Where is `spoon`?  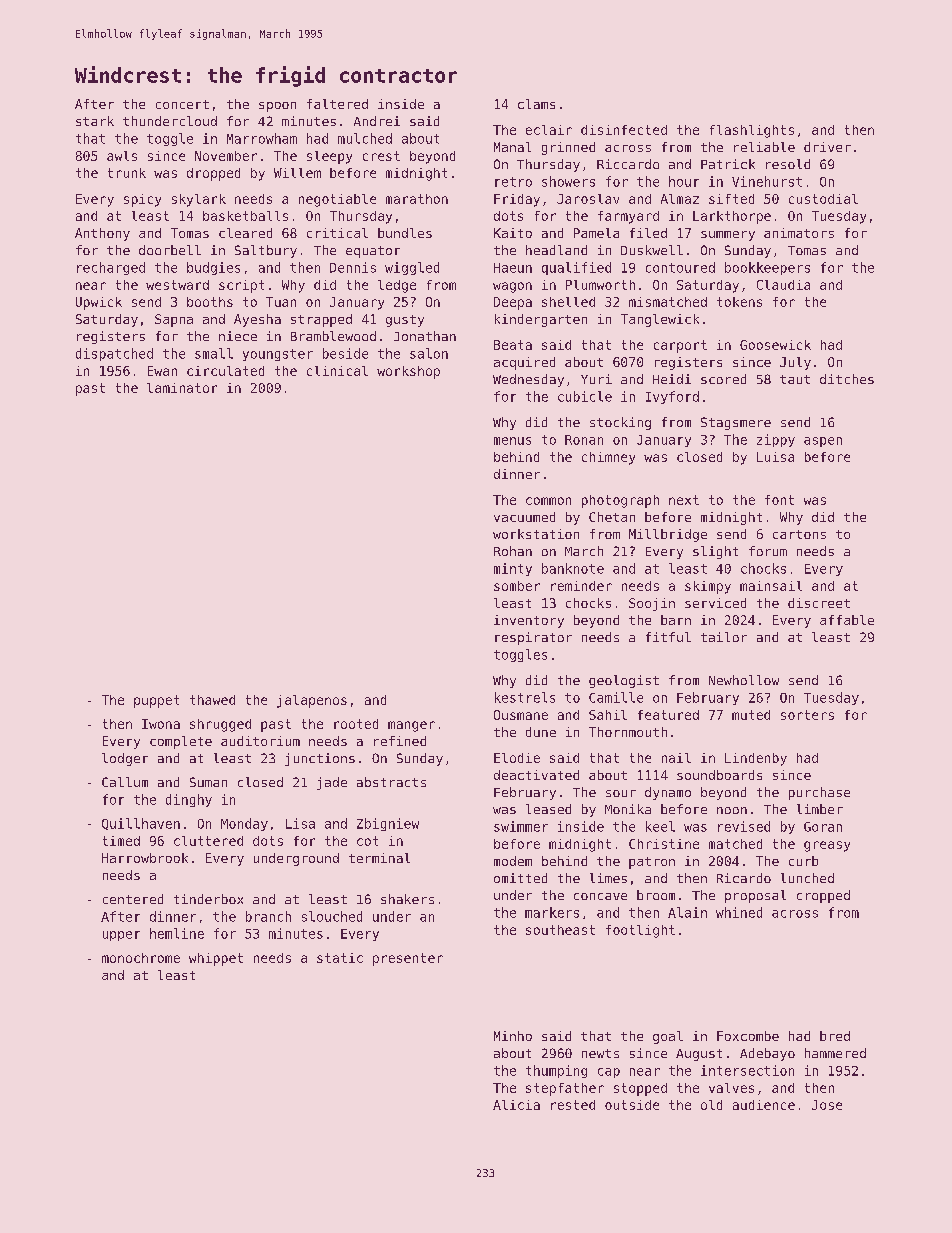 spoon is located at coordinates (277, 107).
